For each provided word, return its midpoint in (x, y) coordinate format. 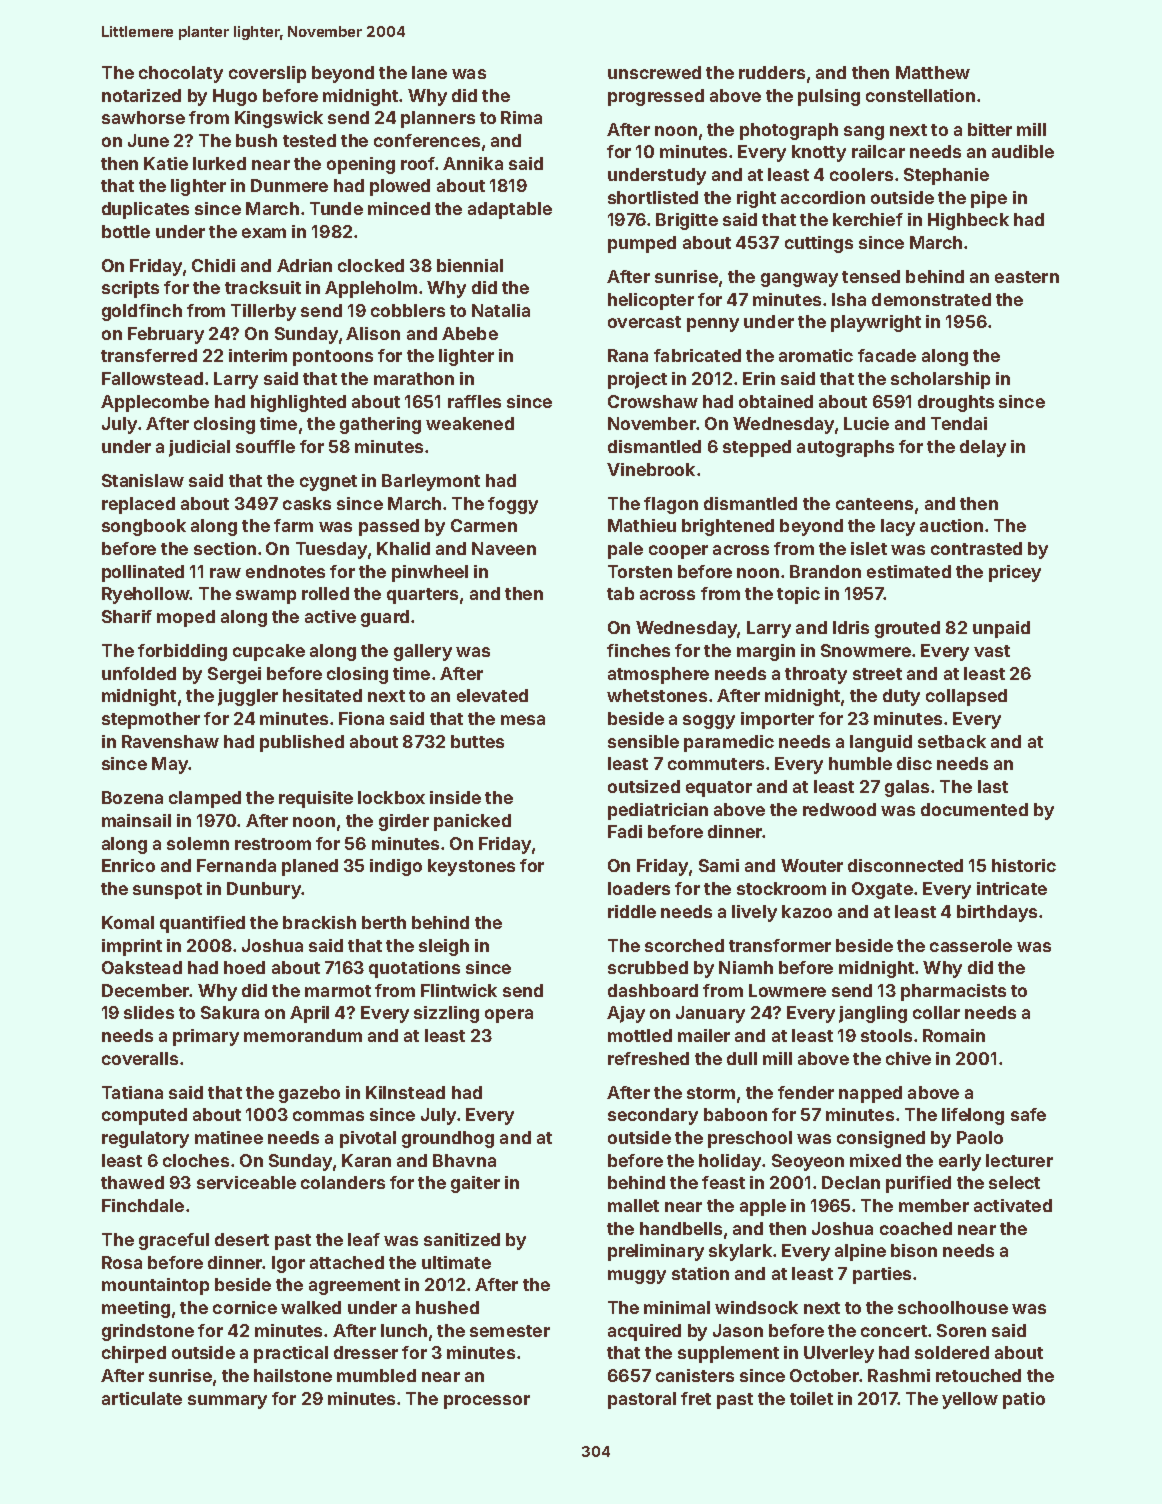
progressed (656, 97)
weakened (470, 423)
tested (309, 140)
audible (1023, 151)
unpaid (1001, 629)
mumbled (376, 1375)
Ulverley (839, 1354)
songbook (144, 527)
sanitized (462, 1239)
